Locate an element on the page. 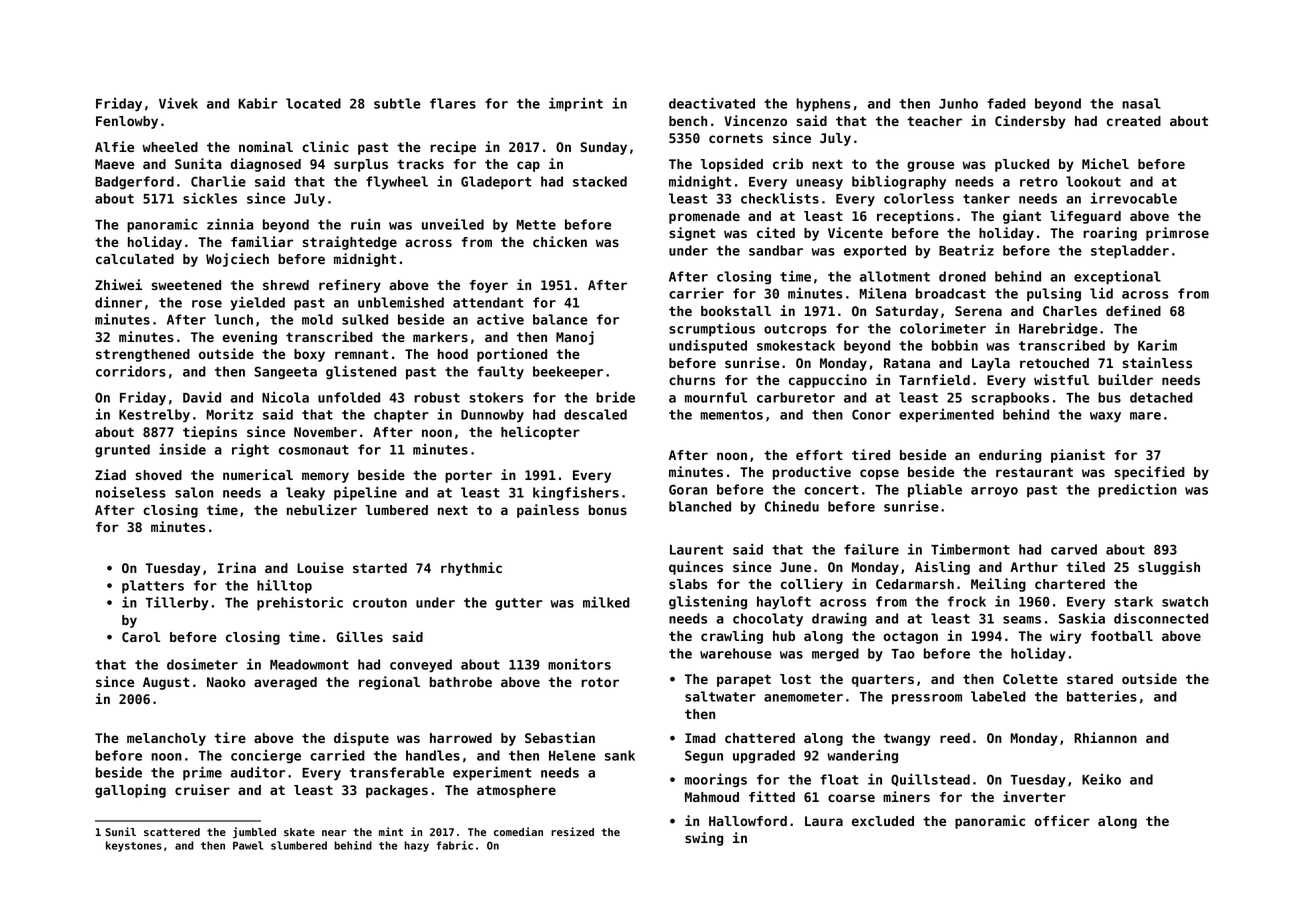 The width and height of the page is (1308, 924). Goran is located at coordinates (688, 489).
